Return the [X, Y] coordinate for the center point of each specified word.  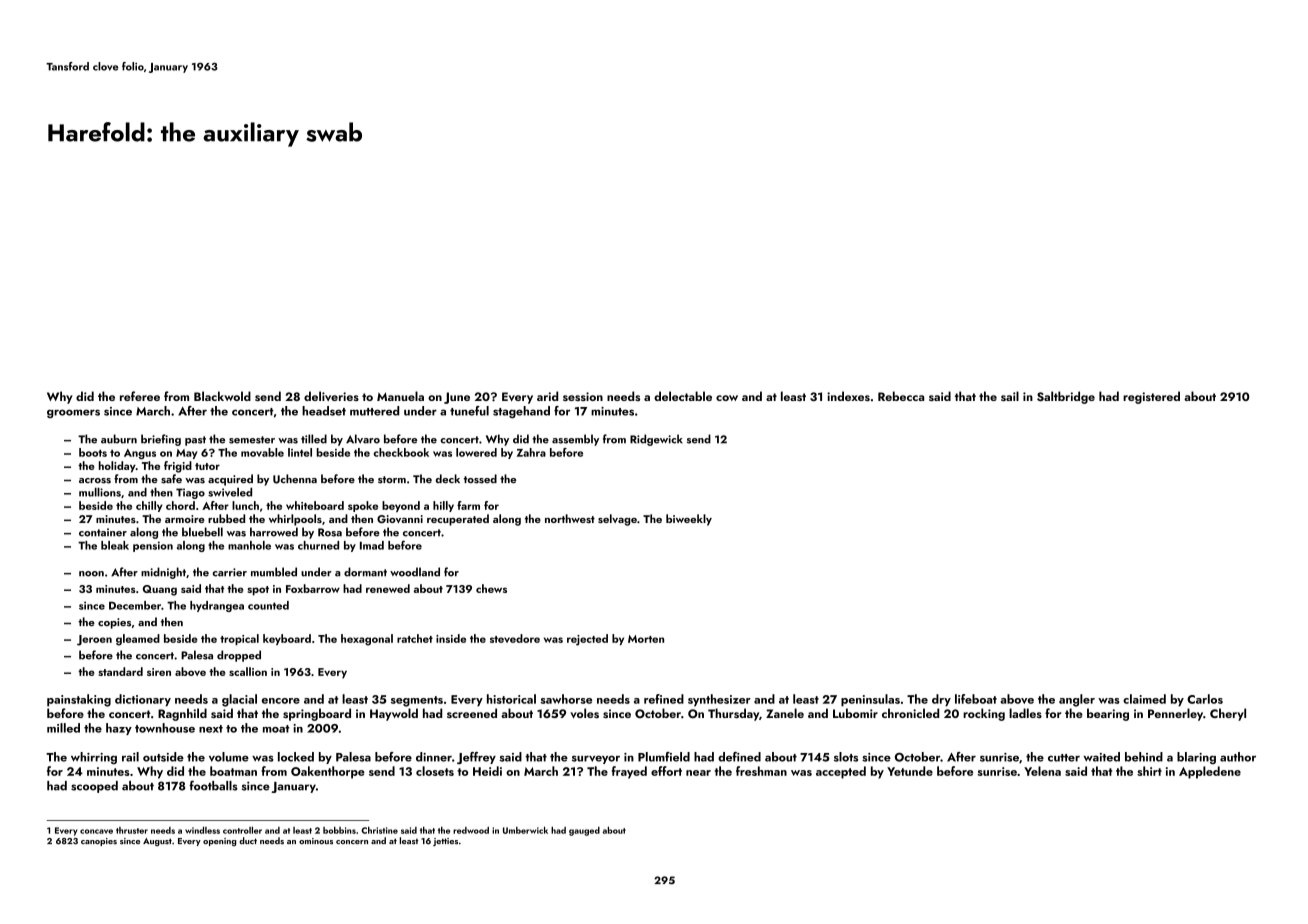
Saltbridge [1066, 397]
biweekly [689, 520]
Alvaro [363, 439]
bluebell [202, 532]
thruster [132, 830]
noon [91, 574]
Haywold [394, 714]
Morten [646, 639]
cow [727, 398]
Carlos [1205, 699]
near [698, 773]
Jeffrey [476, 758]
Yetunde [910, 771]
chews [491, 588]
